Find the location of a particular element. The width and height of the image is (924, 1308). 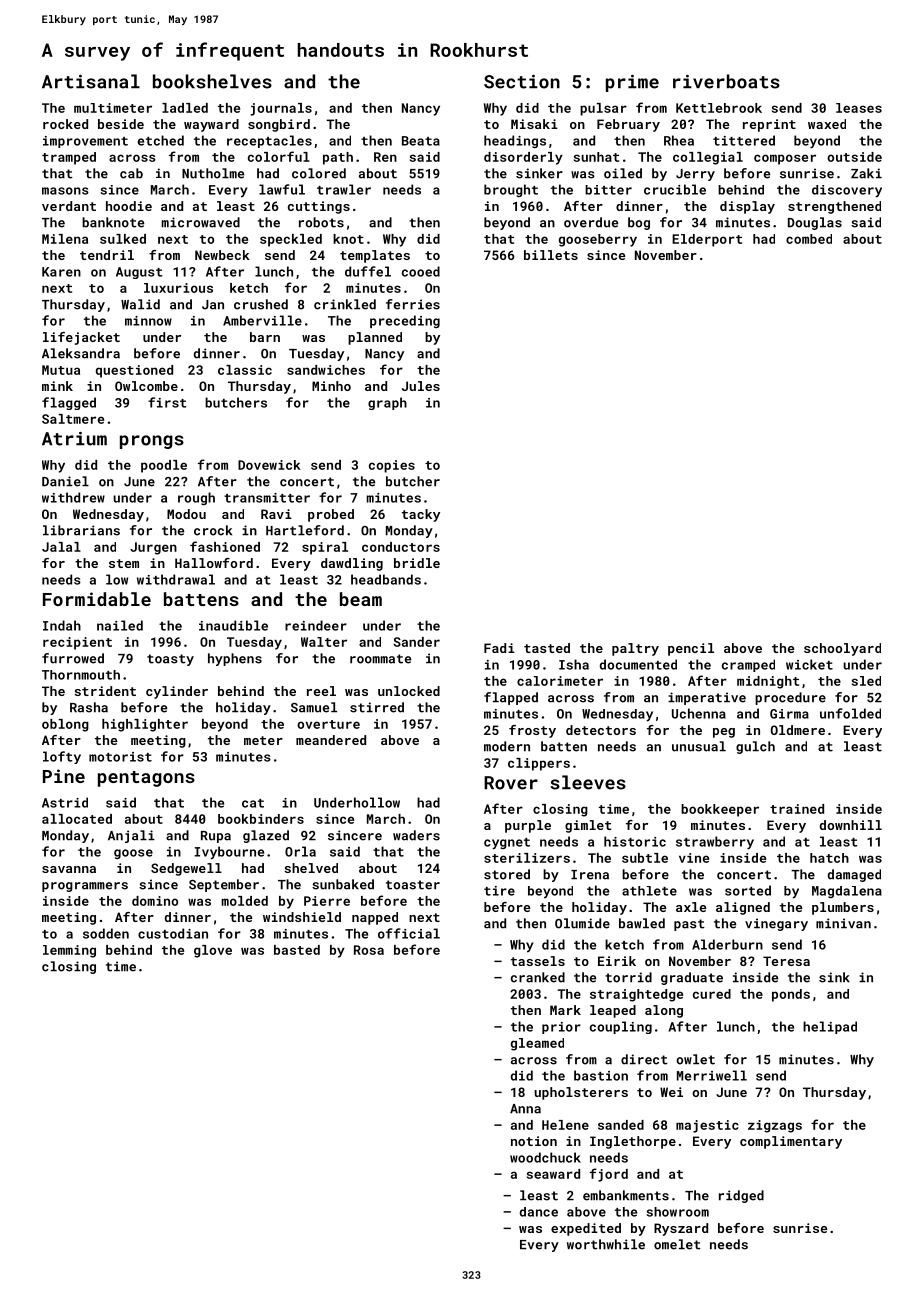

woodchuck is located at coordinates (545, 1157).
